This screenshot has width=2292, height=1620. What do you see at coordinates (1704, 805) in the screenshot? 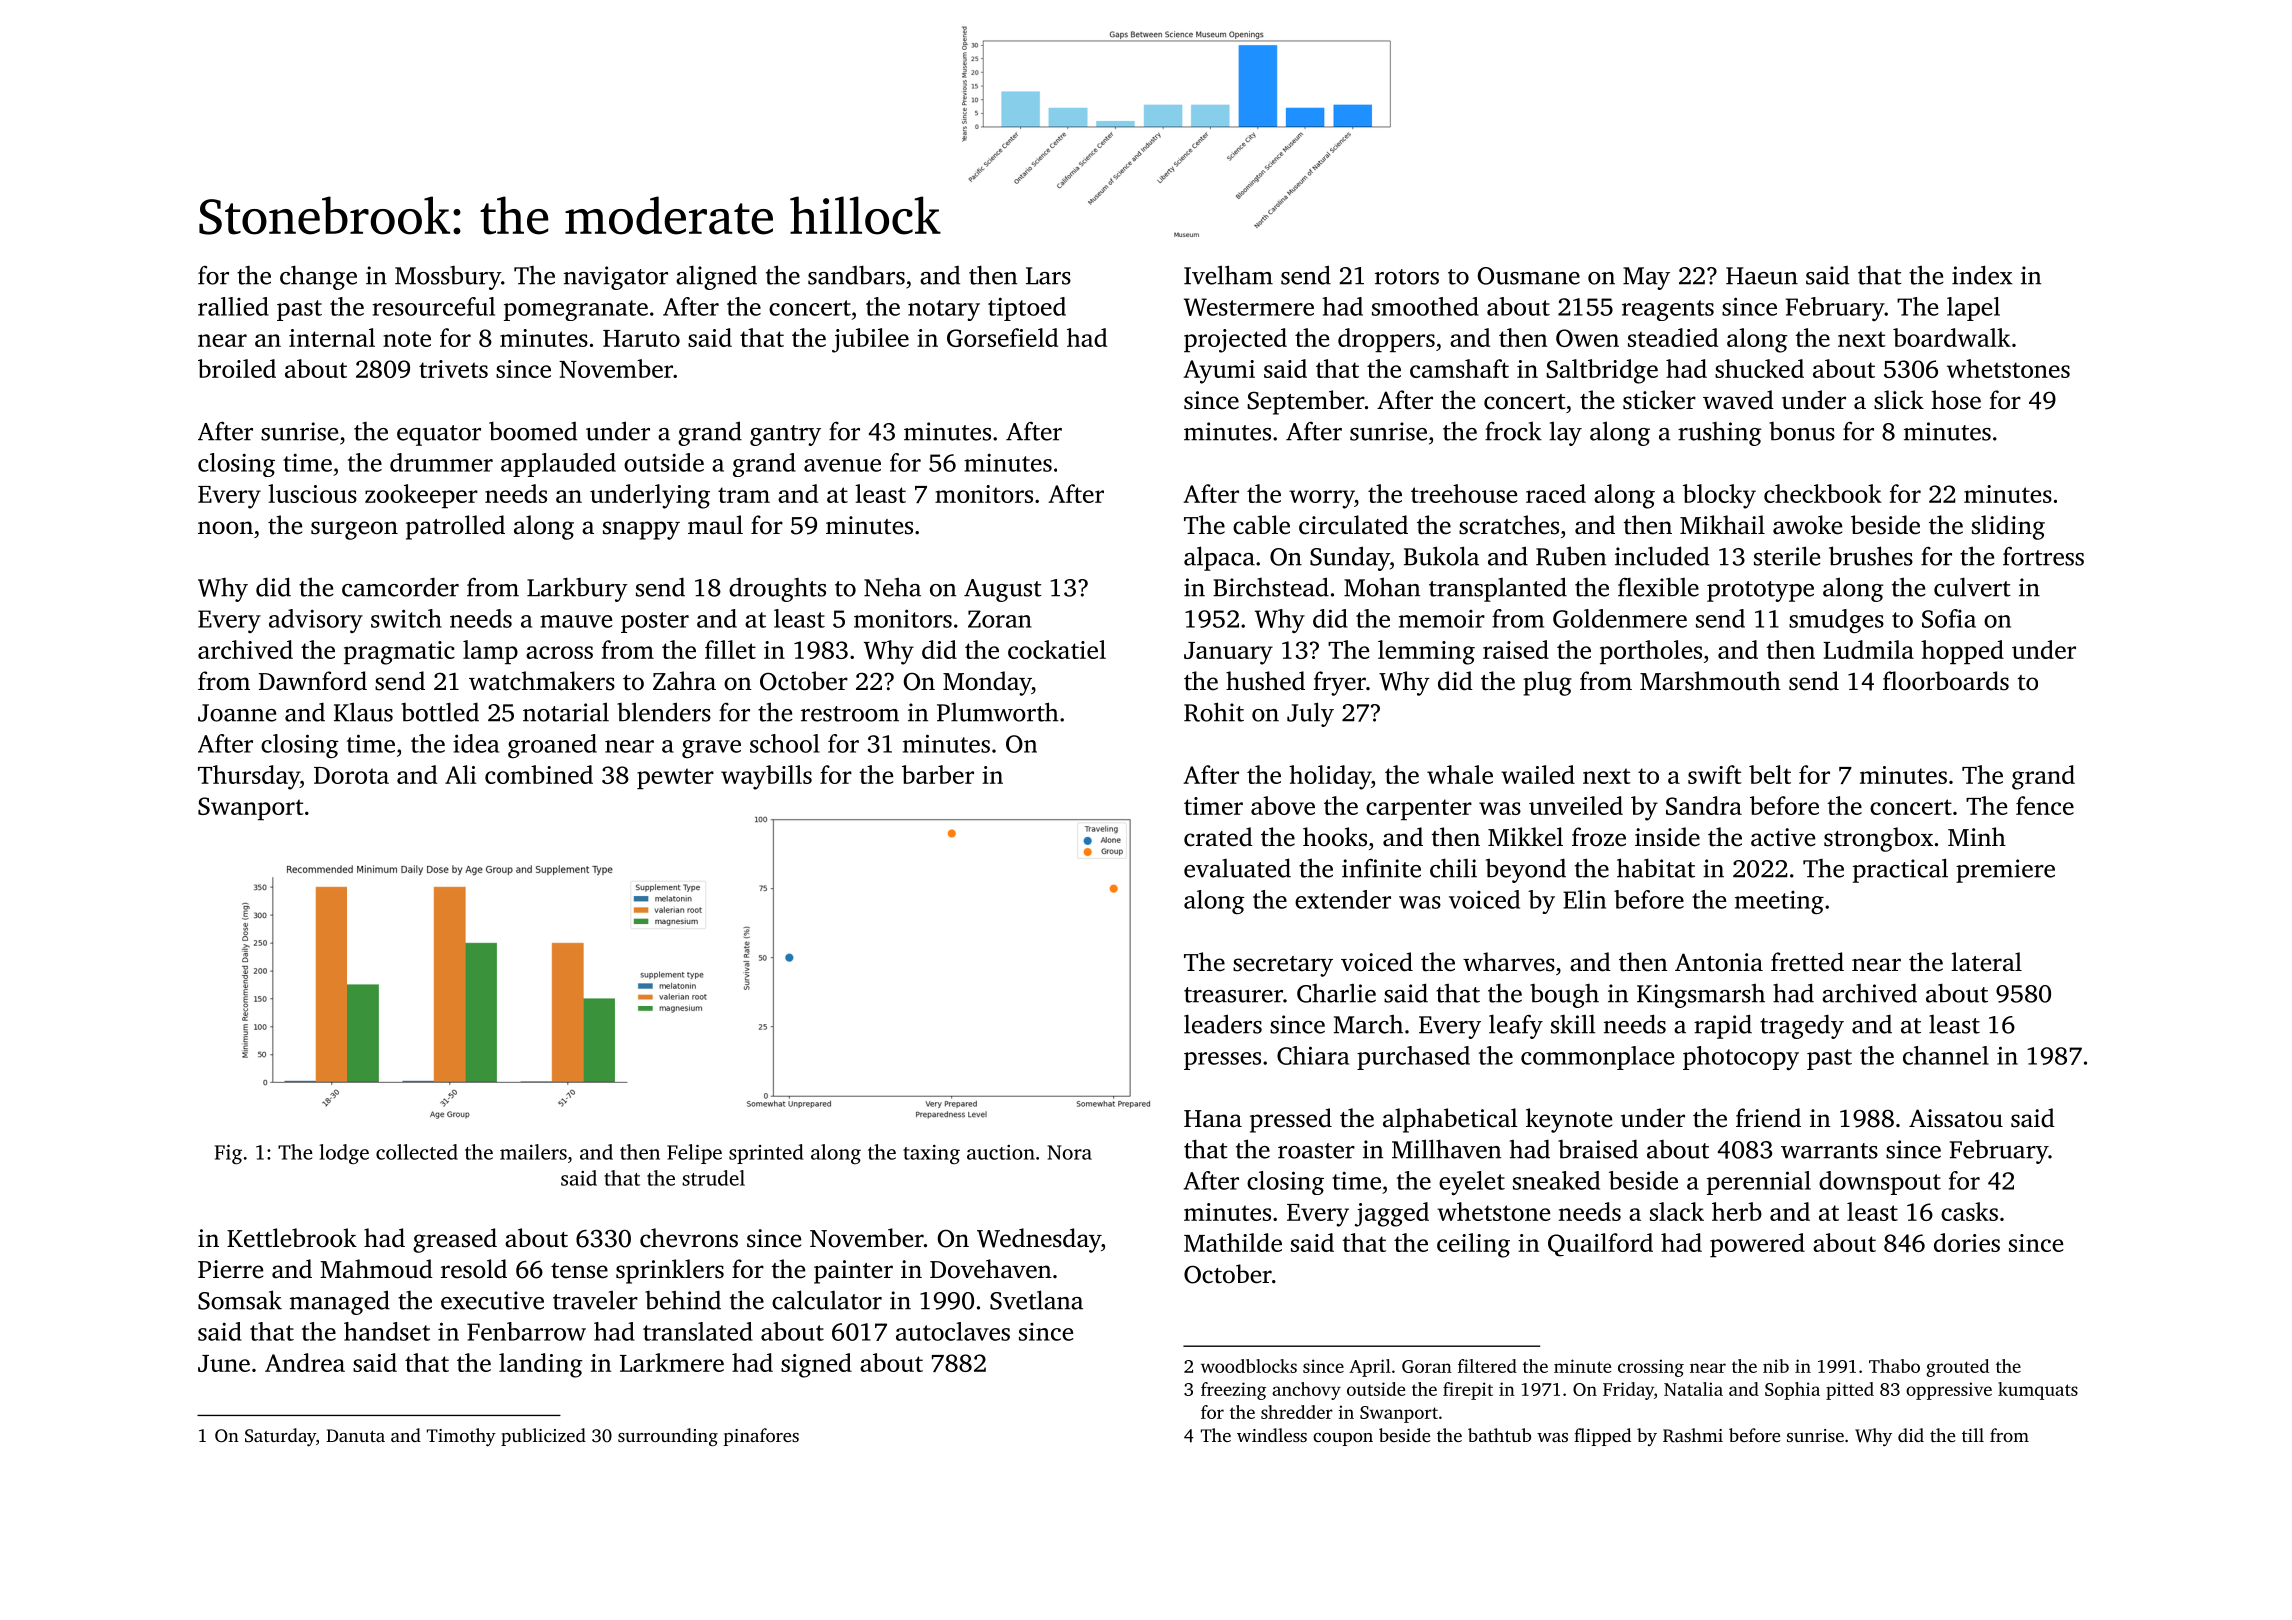
I see `Sandra` at bounding box center [1704, 805].
